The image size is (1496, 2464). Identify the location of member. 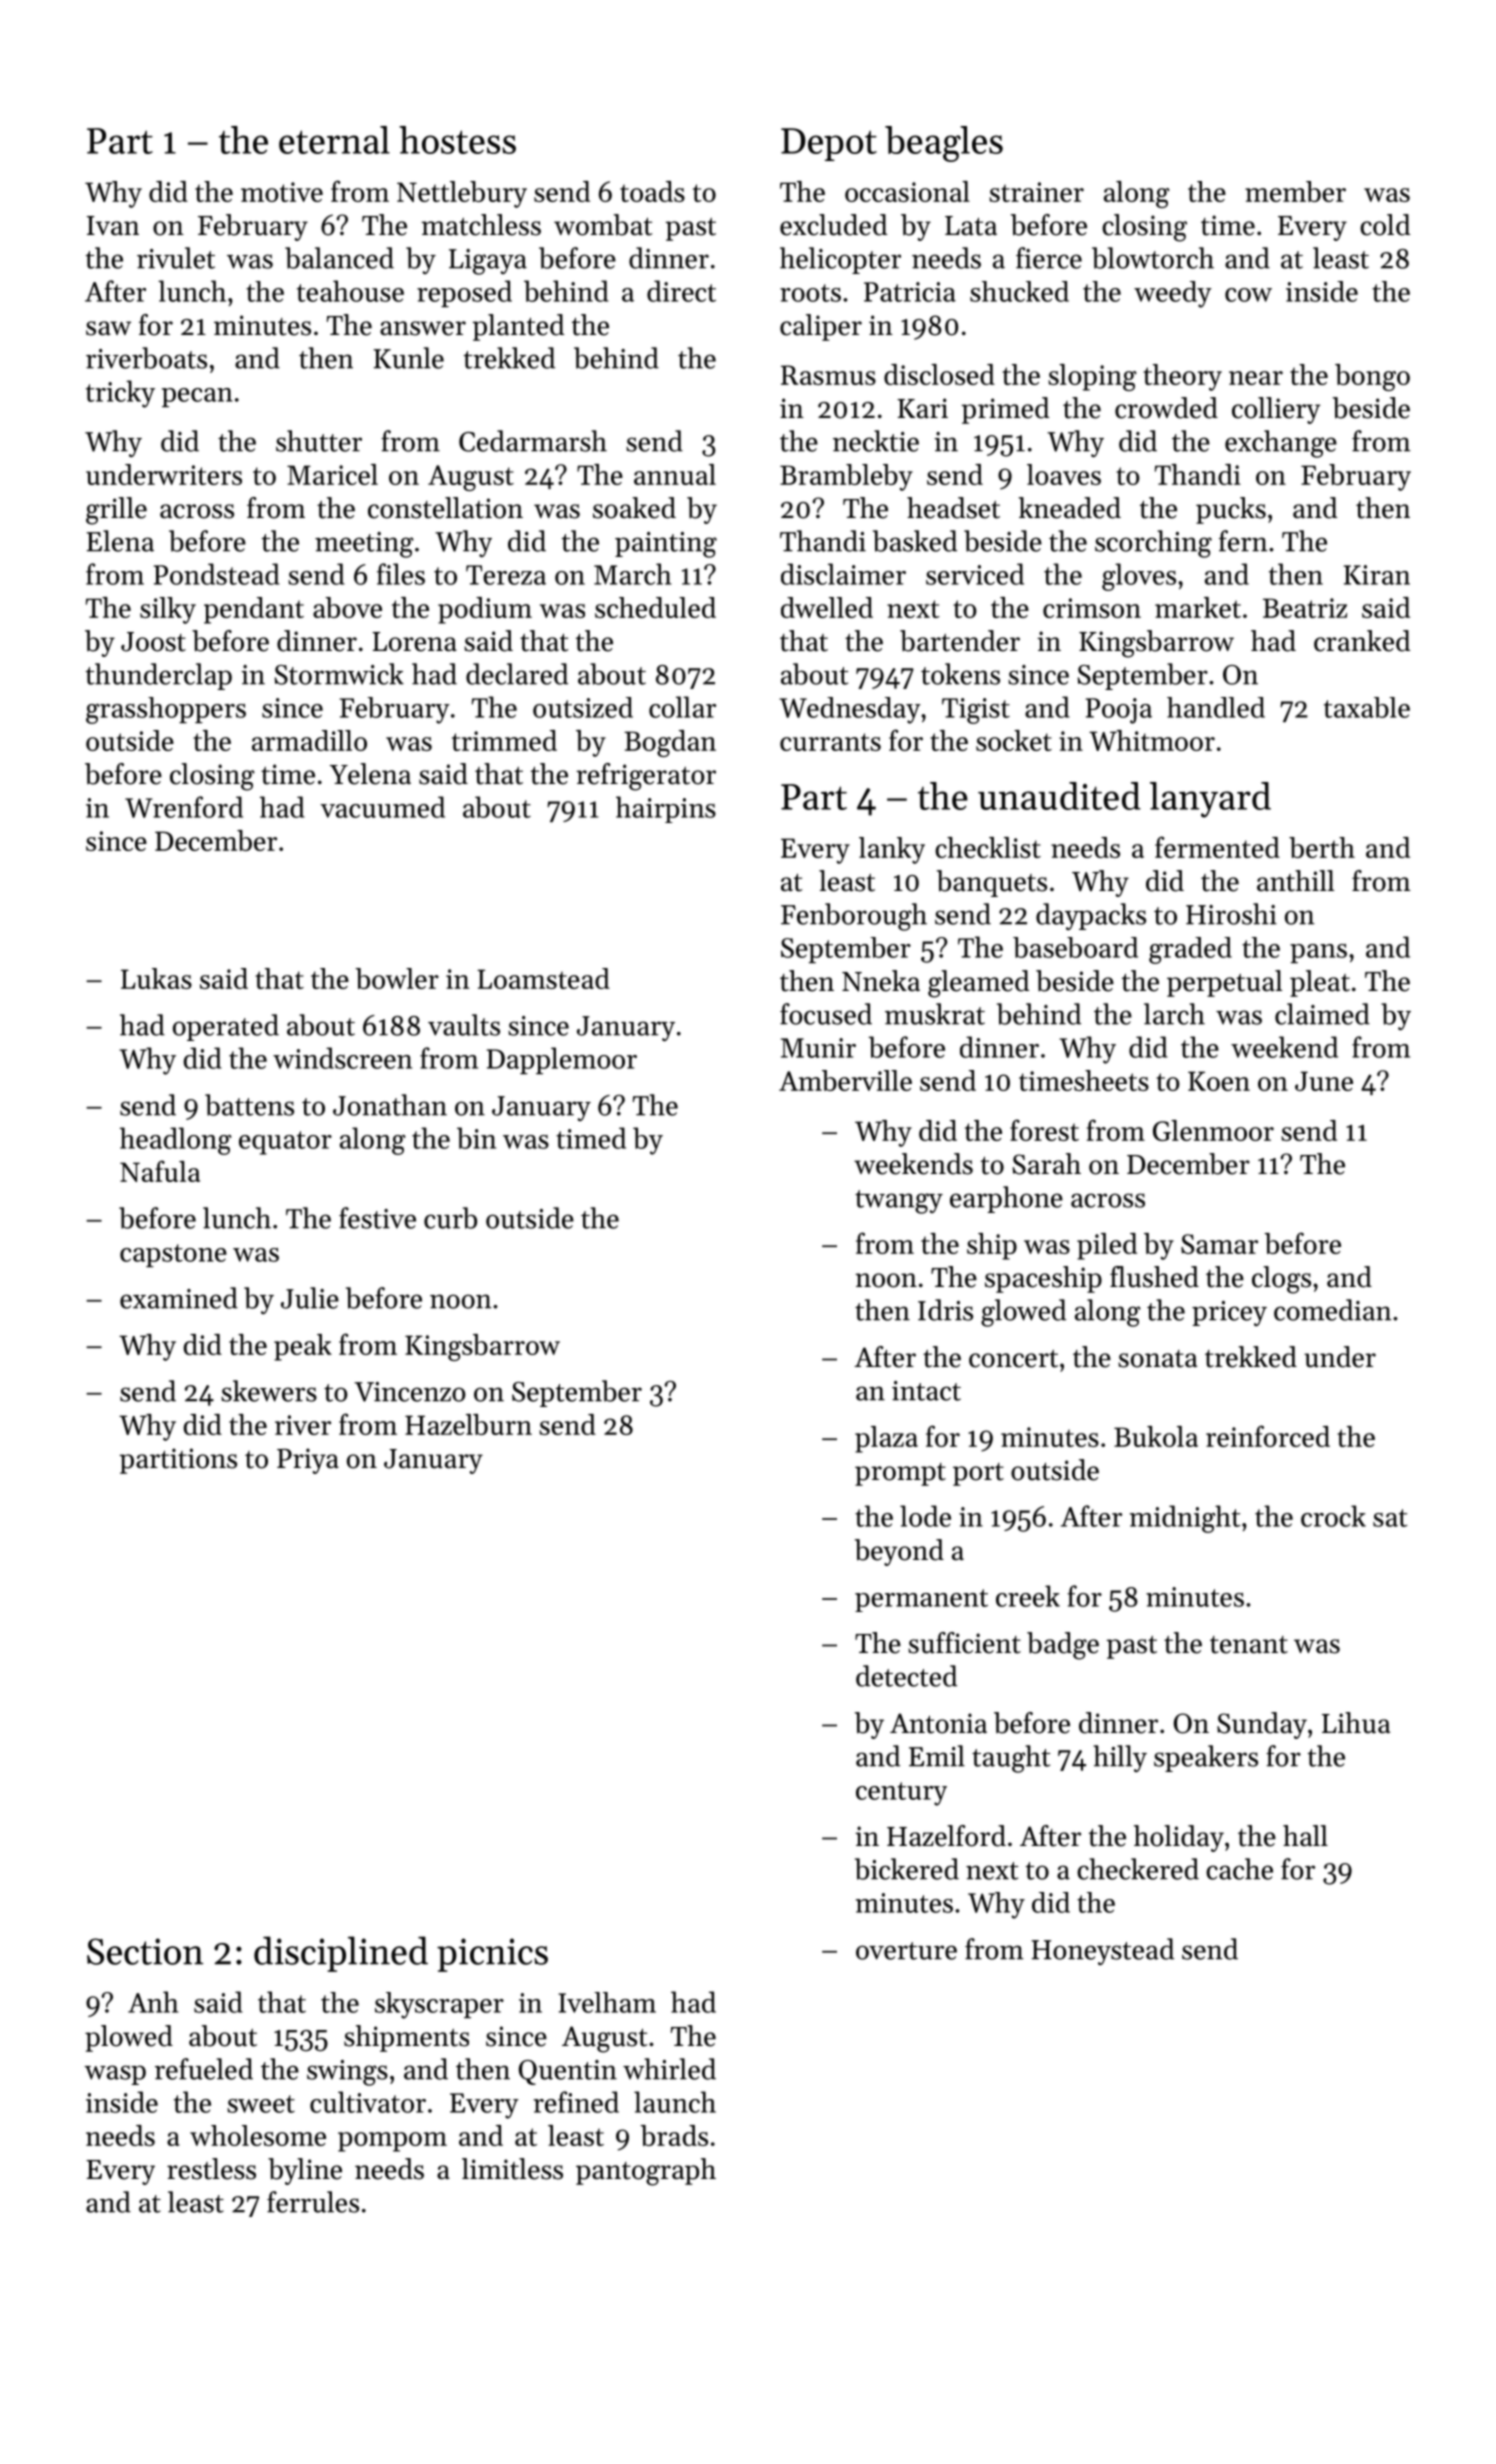
(1295, 191).
